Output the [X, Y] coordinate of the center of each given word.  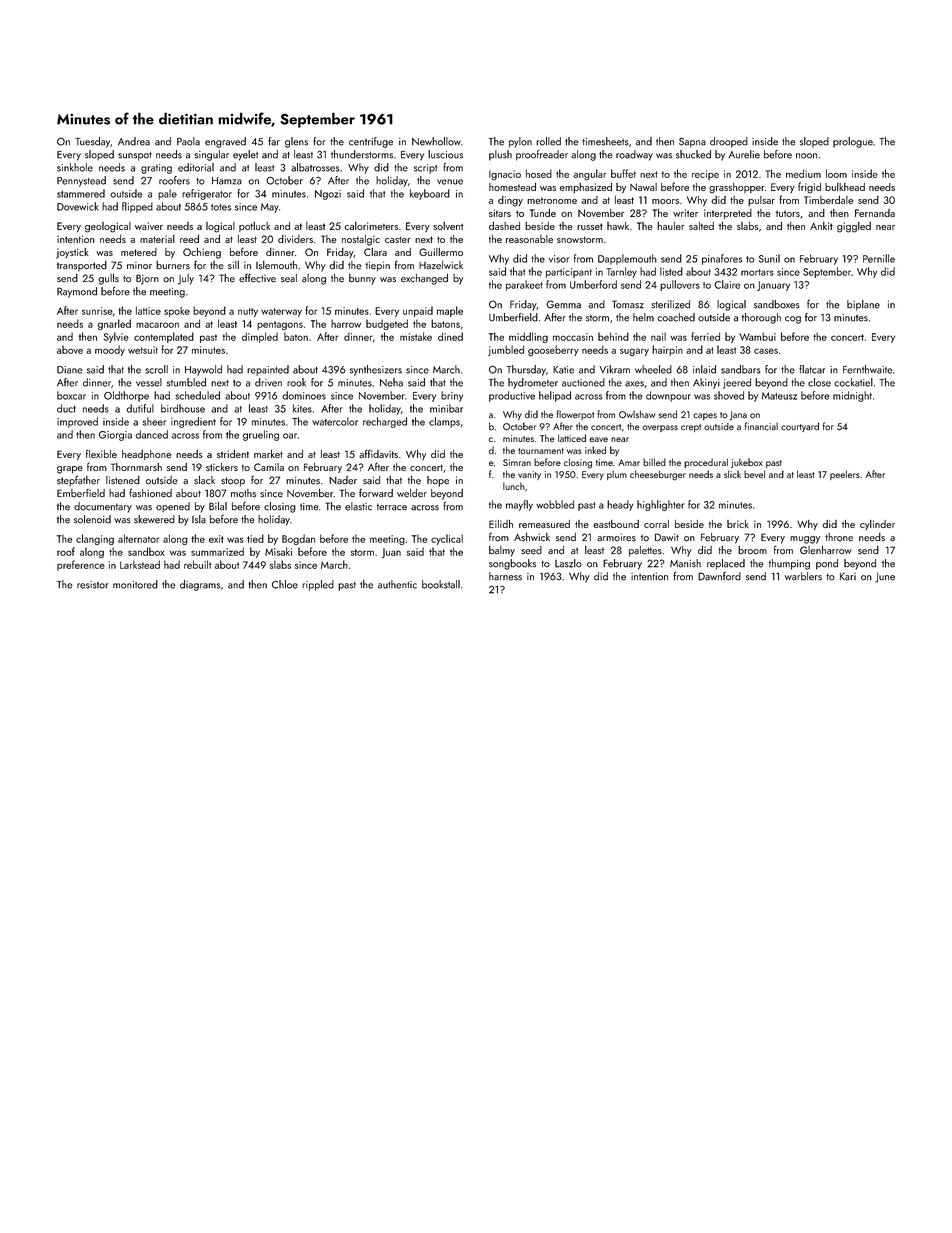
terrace [392, 507]
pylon [520, 142]
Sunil [769, 258]
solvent [448, 226]
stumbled [186, 382]
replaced [726, 564]
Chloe [285, 584]
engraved [225, 142]
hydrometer [533, 383]
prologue [853, 142]
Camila [269, 467]
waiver [149, 226]
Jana [738, 416]
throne [839, 537]
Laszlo [568, 563]
